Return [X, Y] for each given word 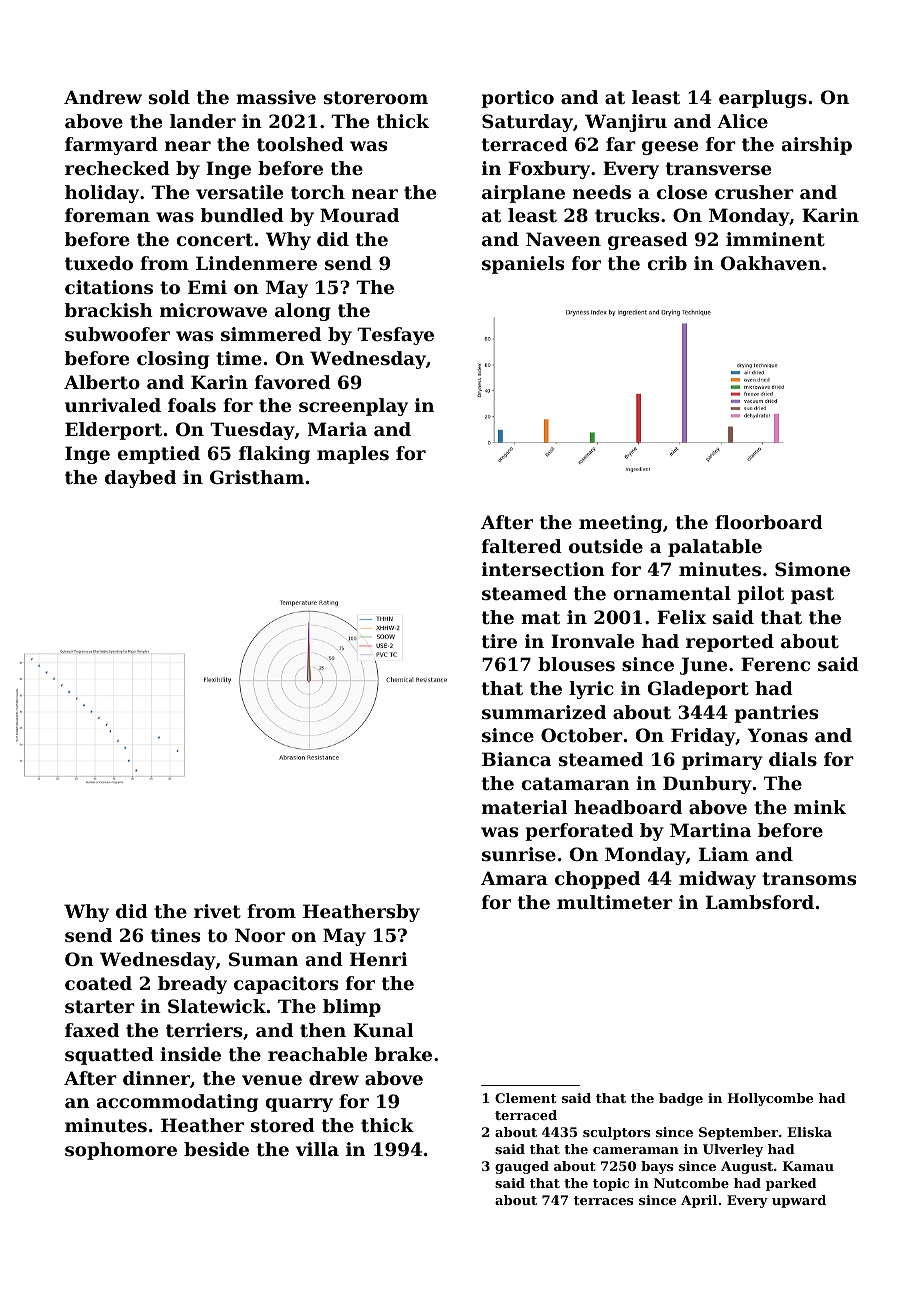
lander [203, 121]
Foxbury [549, 170]
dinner [156, 1078]
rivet [217, 911]
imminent [775, 239]
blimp [352, 1008]
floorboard [769, 522]
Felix [681, 617]
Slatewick [217, 1006]
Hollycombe [770, 1099]
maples [353, 455]
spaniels [523, 265]
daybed [140, 479]
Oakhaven [771, 263]
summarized [544, 712]
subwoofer [117, 334]
